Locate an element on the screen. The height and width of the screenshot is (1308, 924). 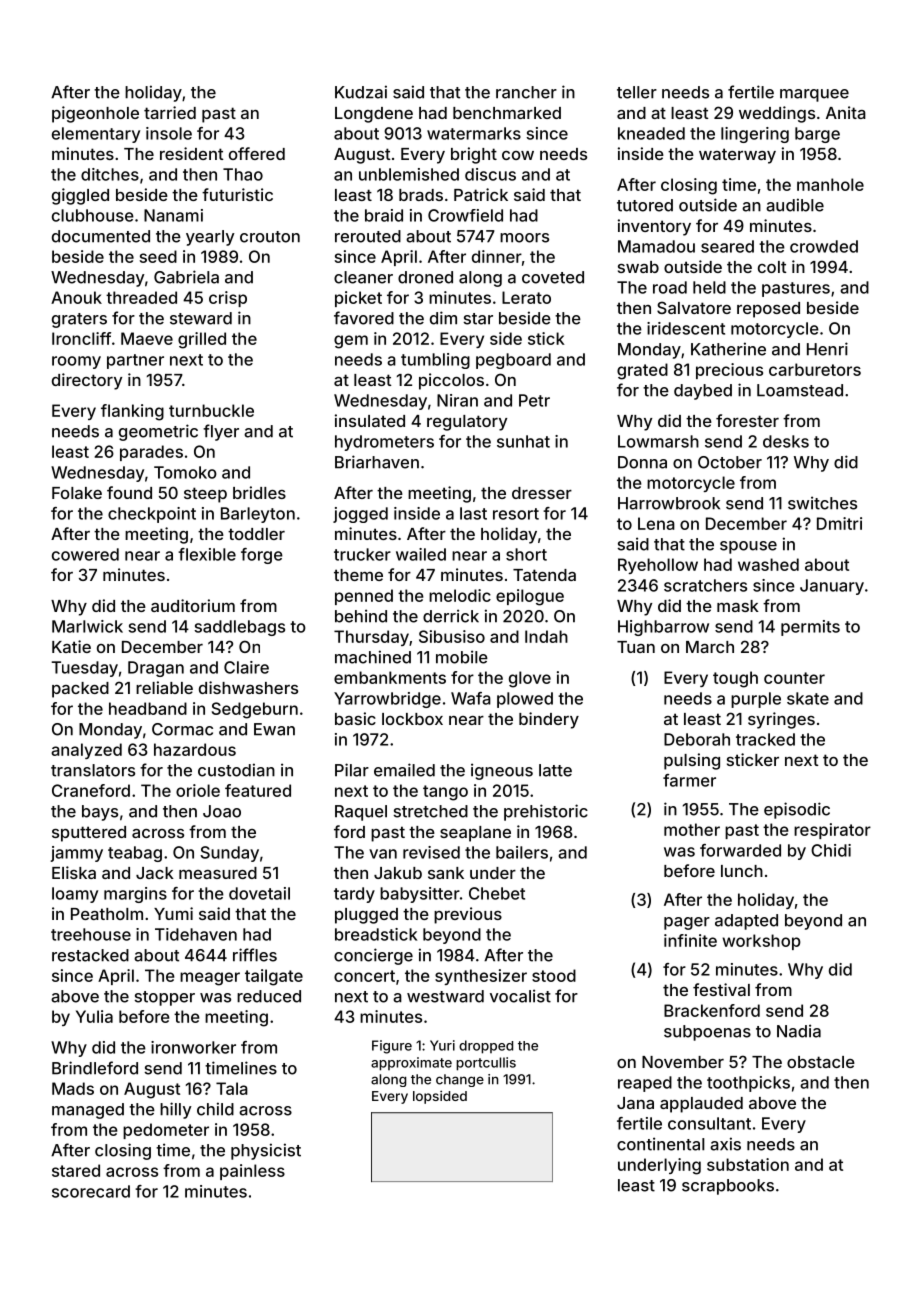
seaplane is located at coordinates (475, 834).
